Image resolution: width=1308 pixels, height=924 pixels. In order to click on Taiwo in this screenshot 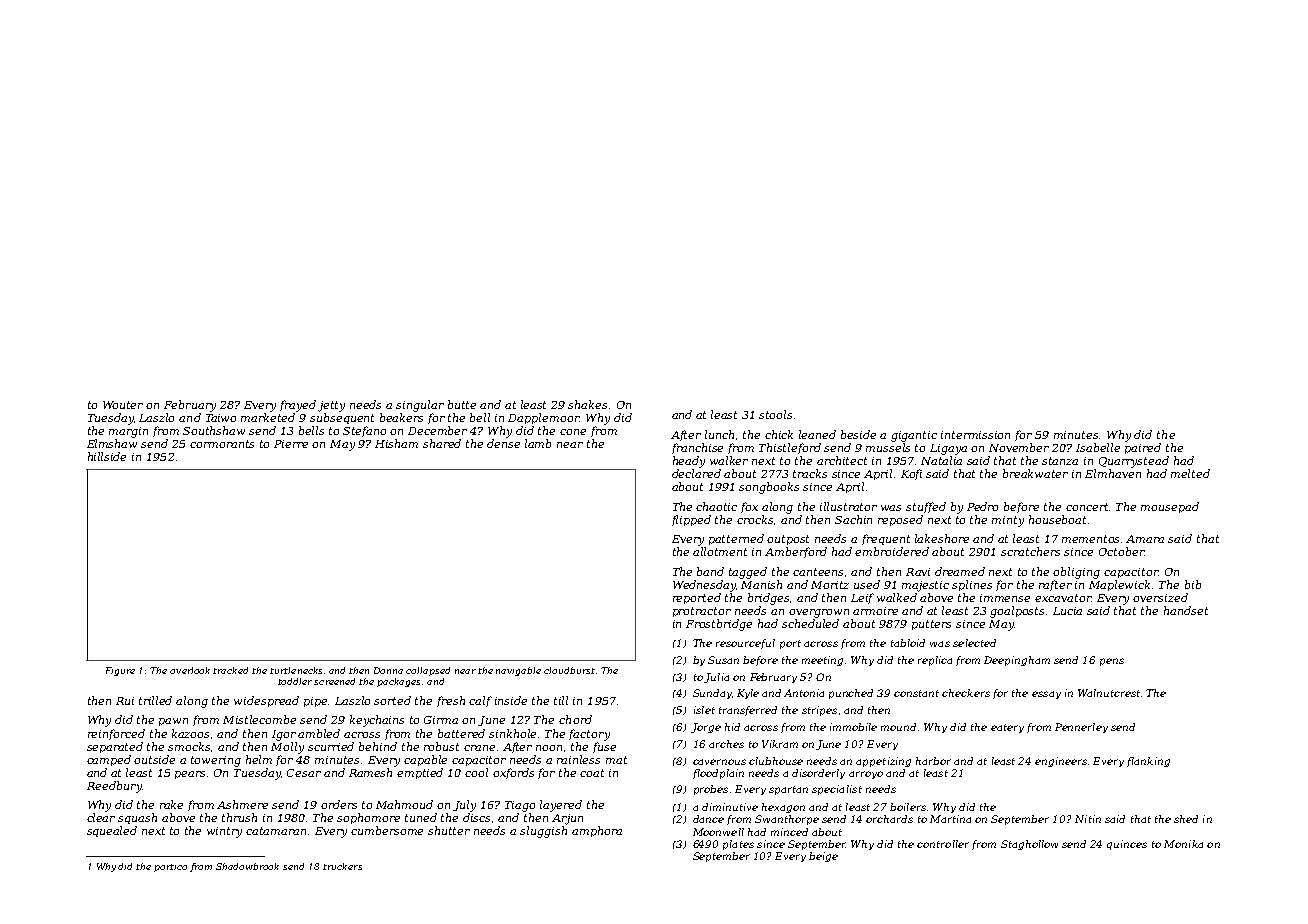, I will do `click(221, 418)`.
